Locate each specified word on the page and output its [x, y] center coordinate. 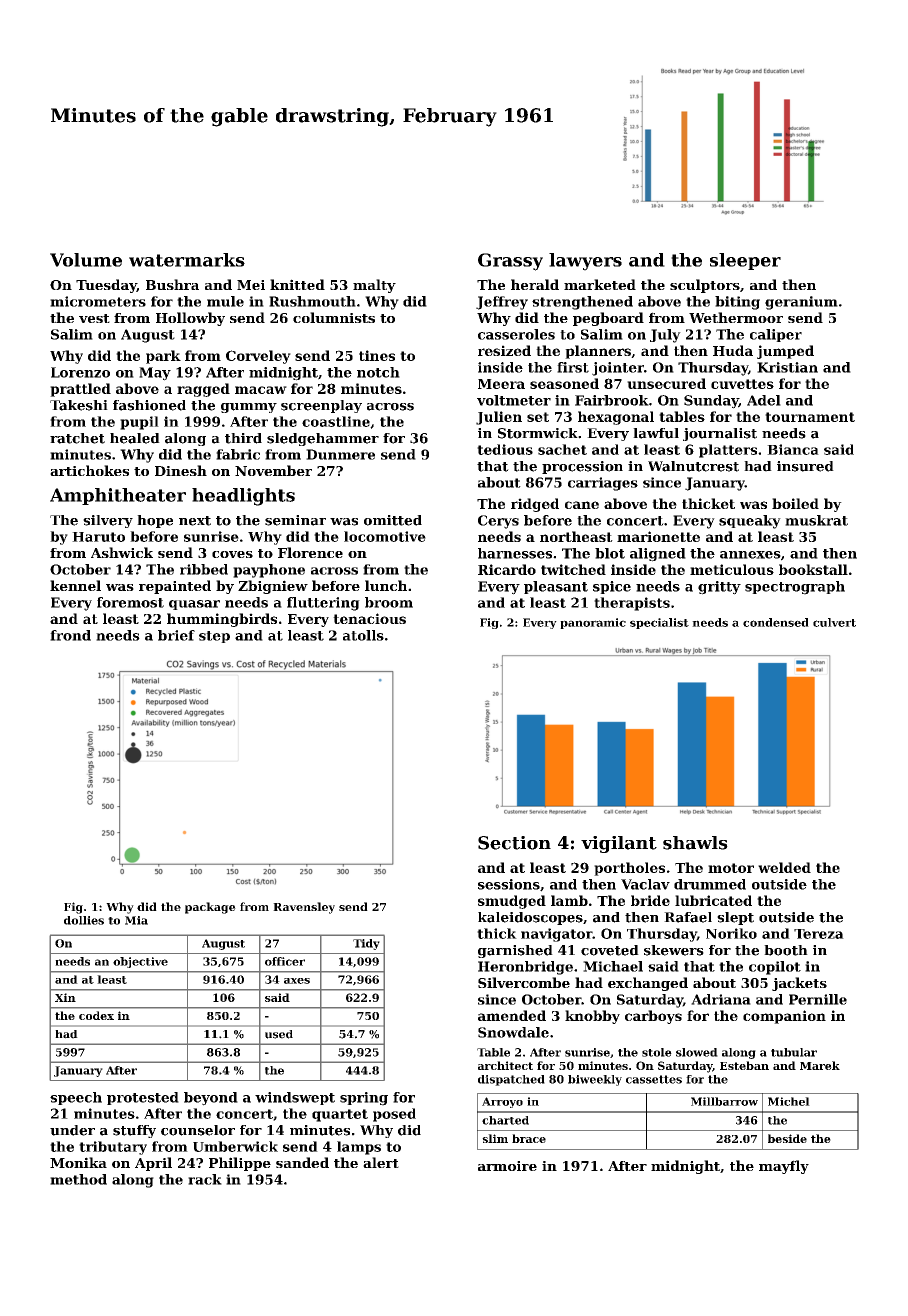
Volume [86, 260]
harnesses [515, 553]
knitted [297, 284]
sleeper [745, 261]
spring [364, 1099]
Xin [65, 997]
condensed [776, 622]
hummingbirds [222, 620]
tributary [113, 1148]
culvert [834, 622]
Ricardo [507, 569]
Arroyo [502, 1102]
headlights [243, 497]
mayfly [784, 1167]
